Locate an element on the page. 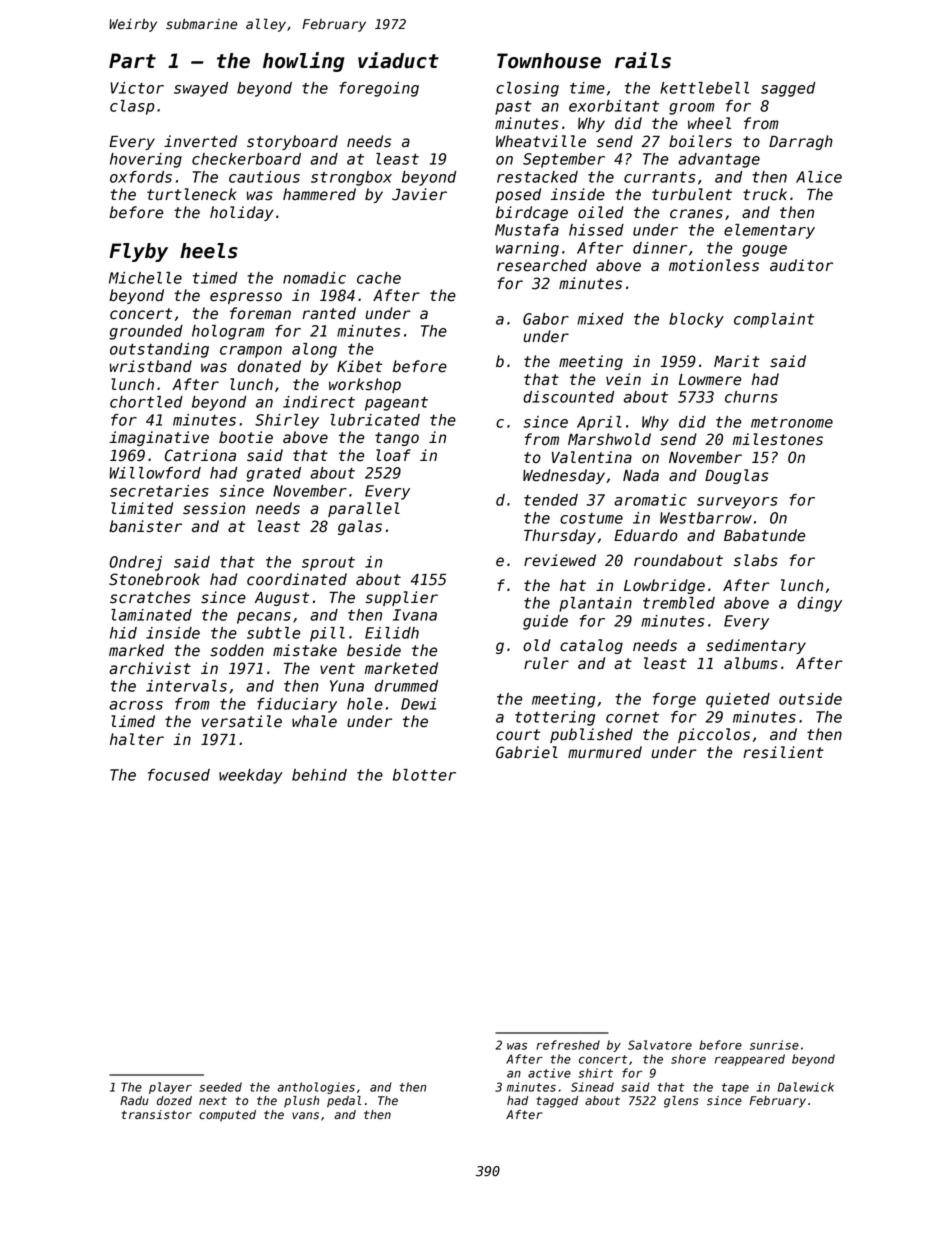 The image size is (952, 1233). howling is located at coordinates (303, 62).
